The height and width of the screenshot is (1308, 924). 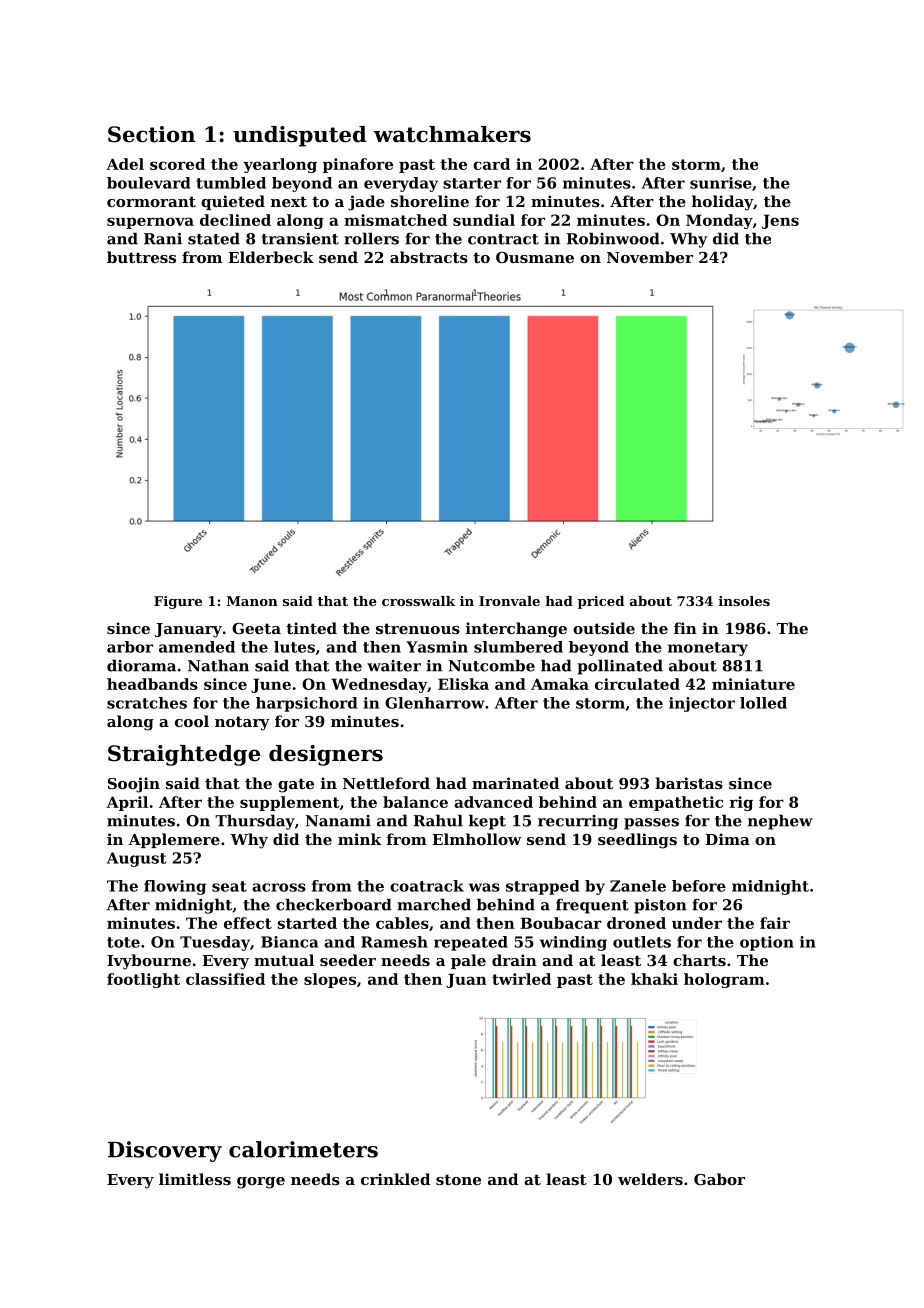 What do you see at coordinates (165, 1151) in the screenshot?
I see `Discovery` at bounding box center [165, 1151].
